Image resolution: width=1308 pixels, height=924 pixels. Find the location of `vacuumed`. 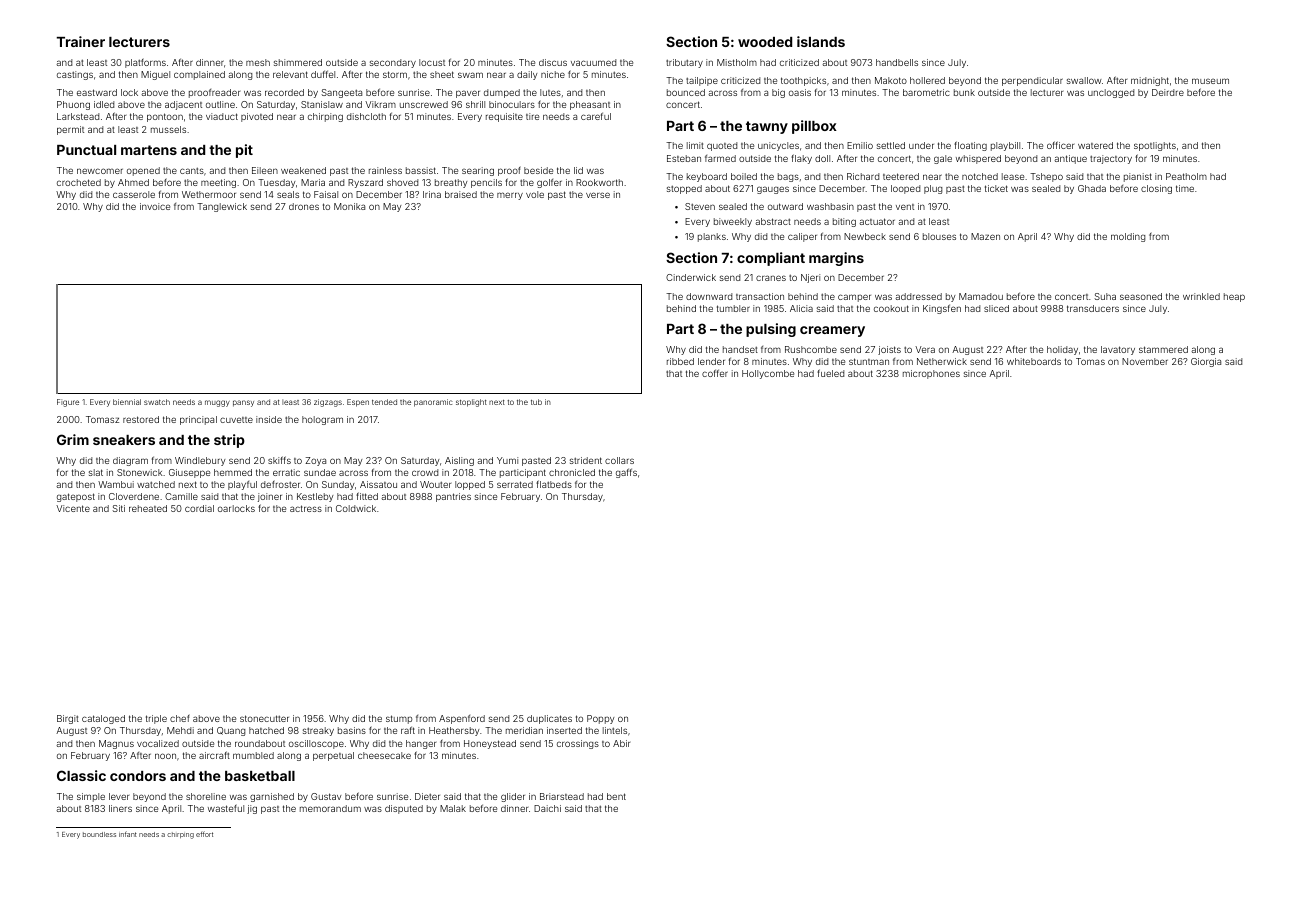

vacuumed is located at coordinates (593, 62).
